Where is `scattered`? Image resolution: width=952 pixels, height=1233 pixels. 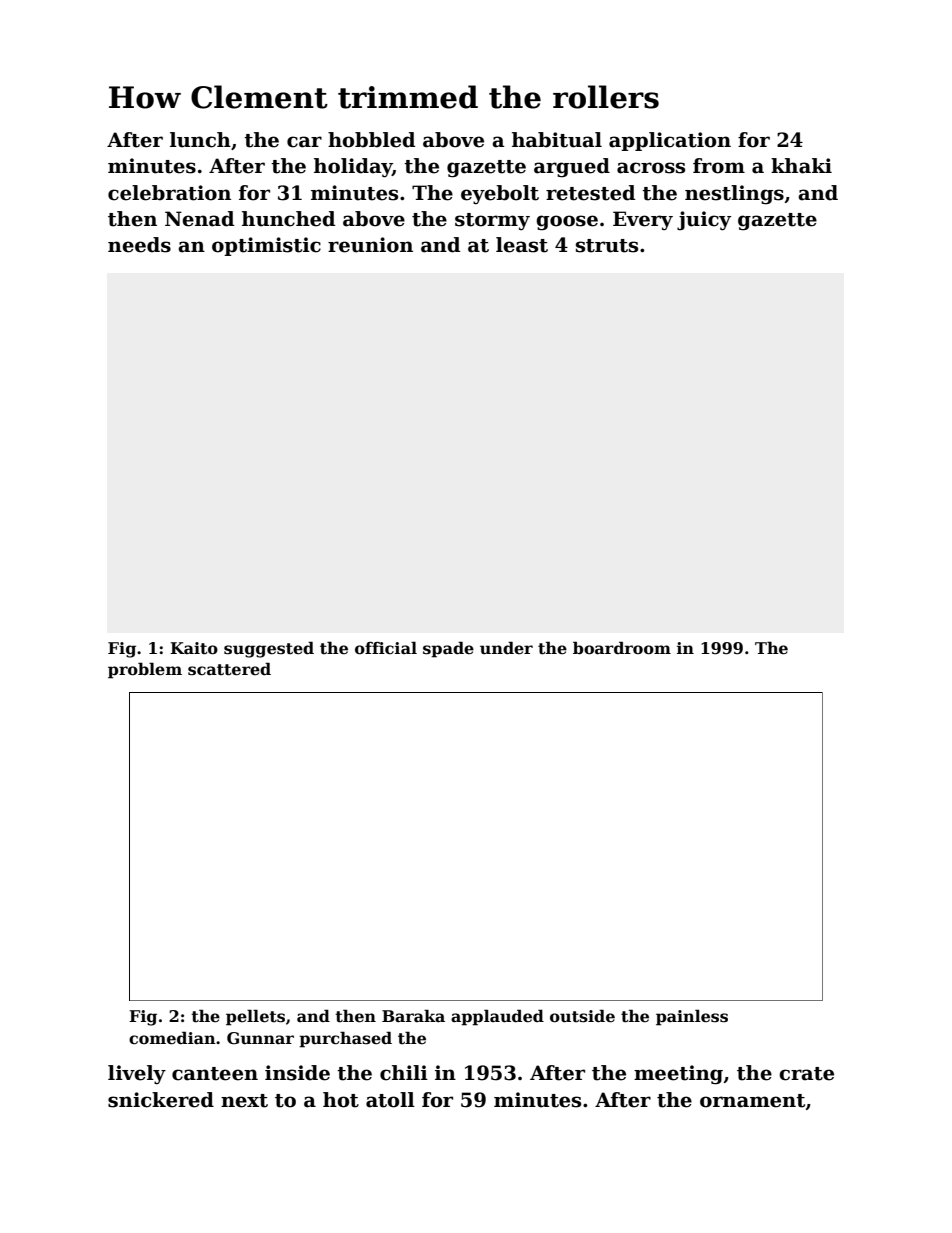 scattered is located at coordinates (229, 669).
